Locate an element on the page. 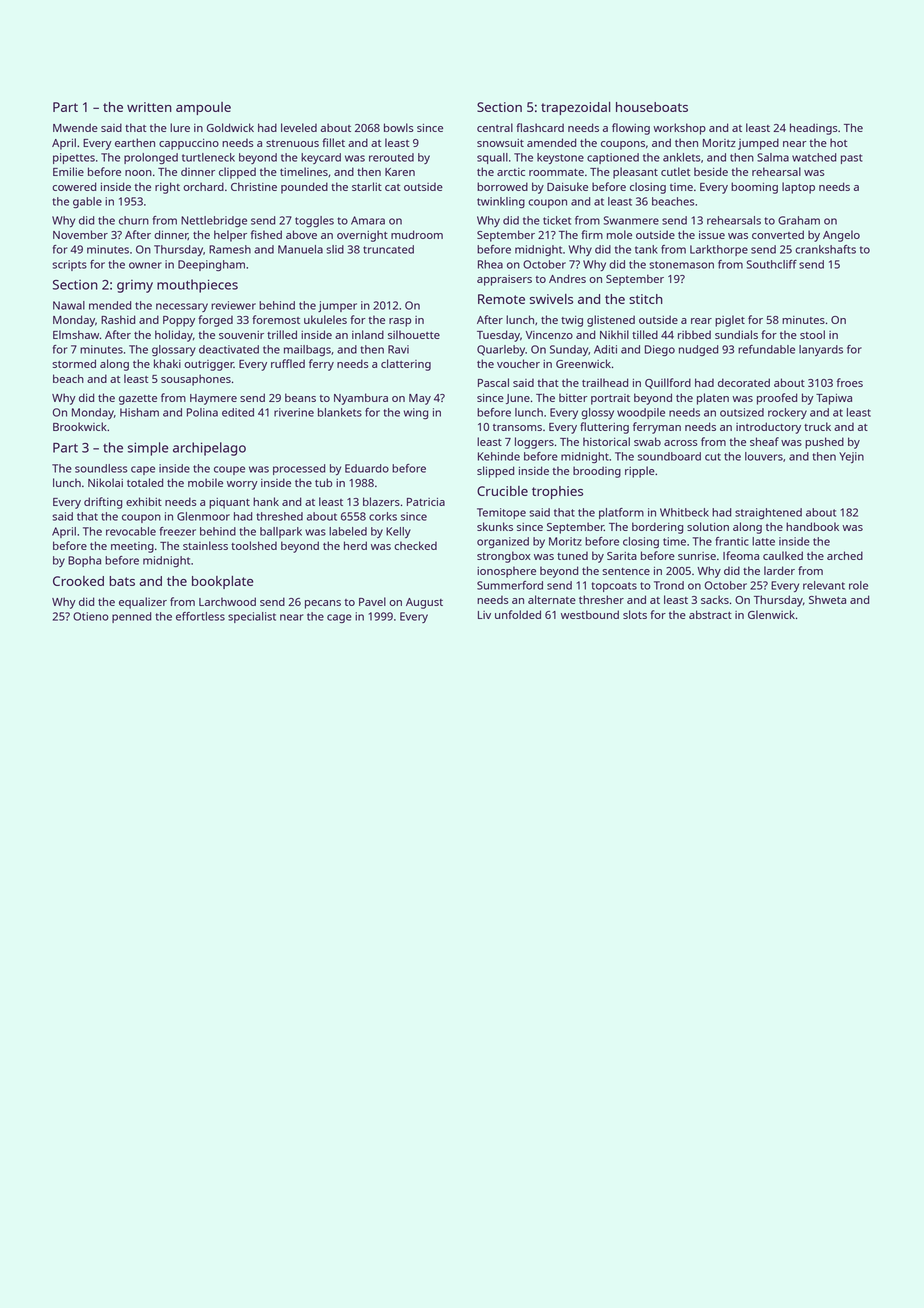 The width and height of the document is (924, 1308). soundless is located at coordinates (101, 468).
